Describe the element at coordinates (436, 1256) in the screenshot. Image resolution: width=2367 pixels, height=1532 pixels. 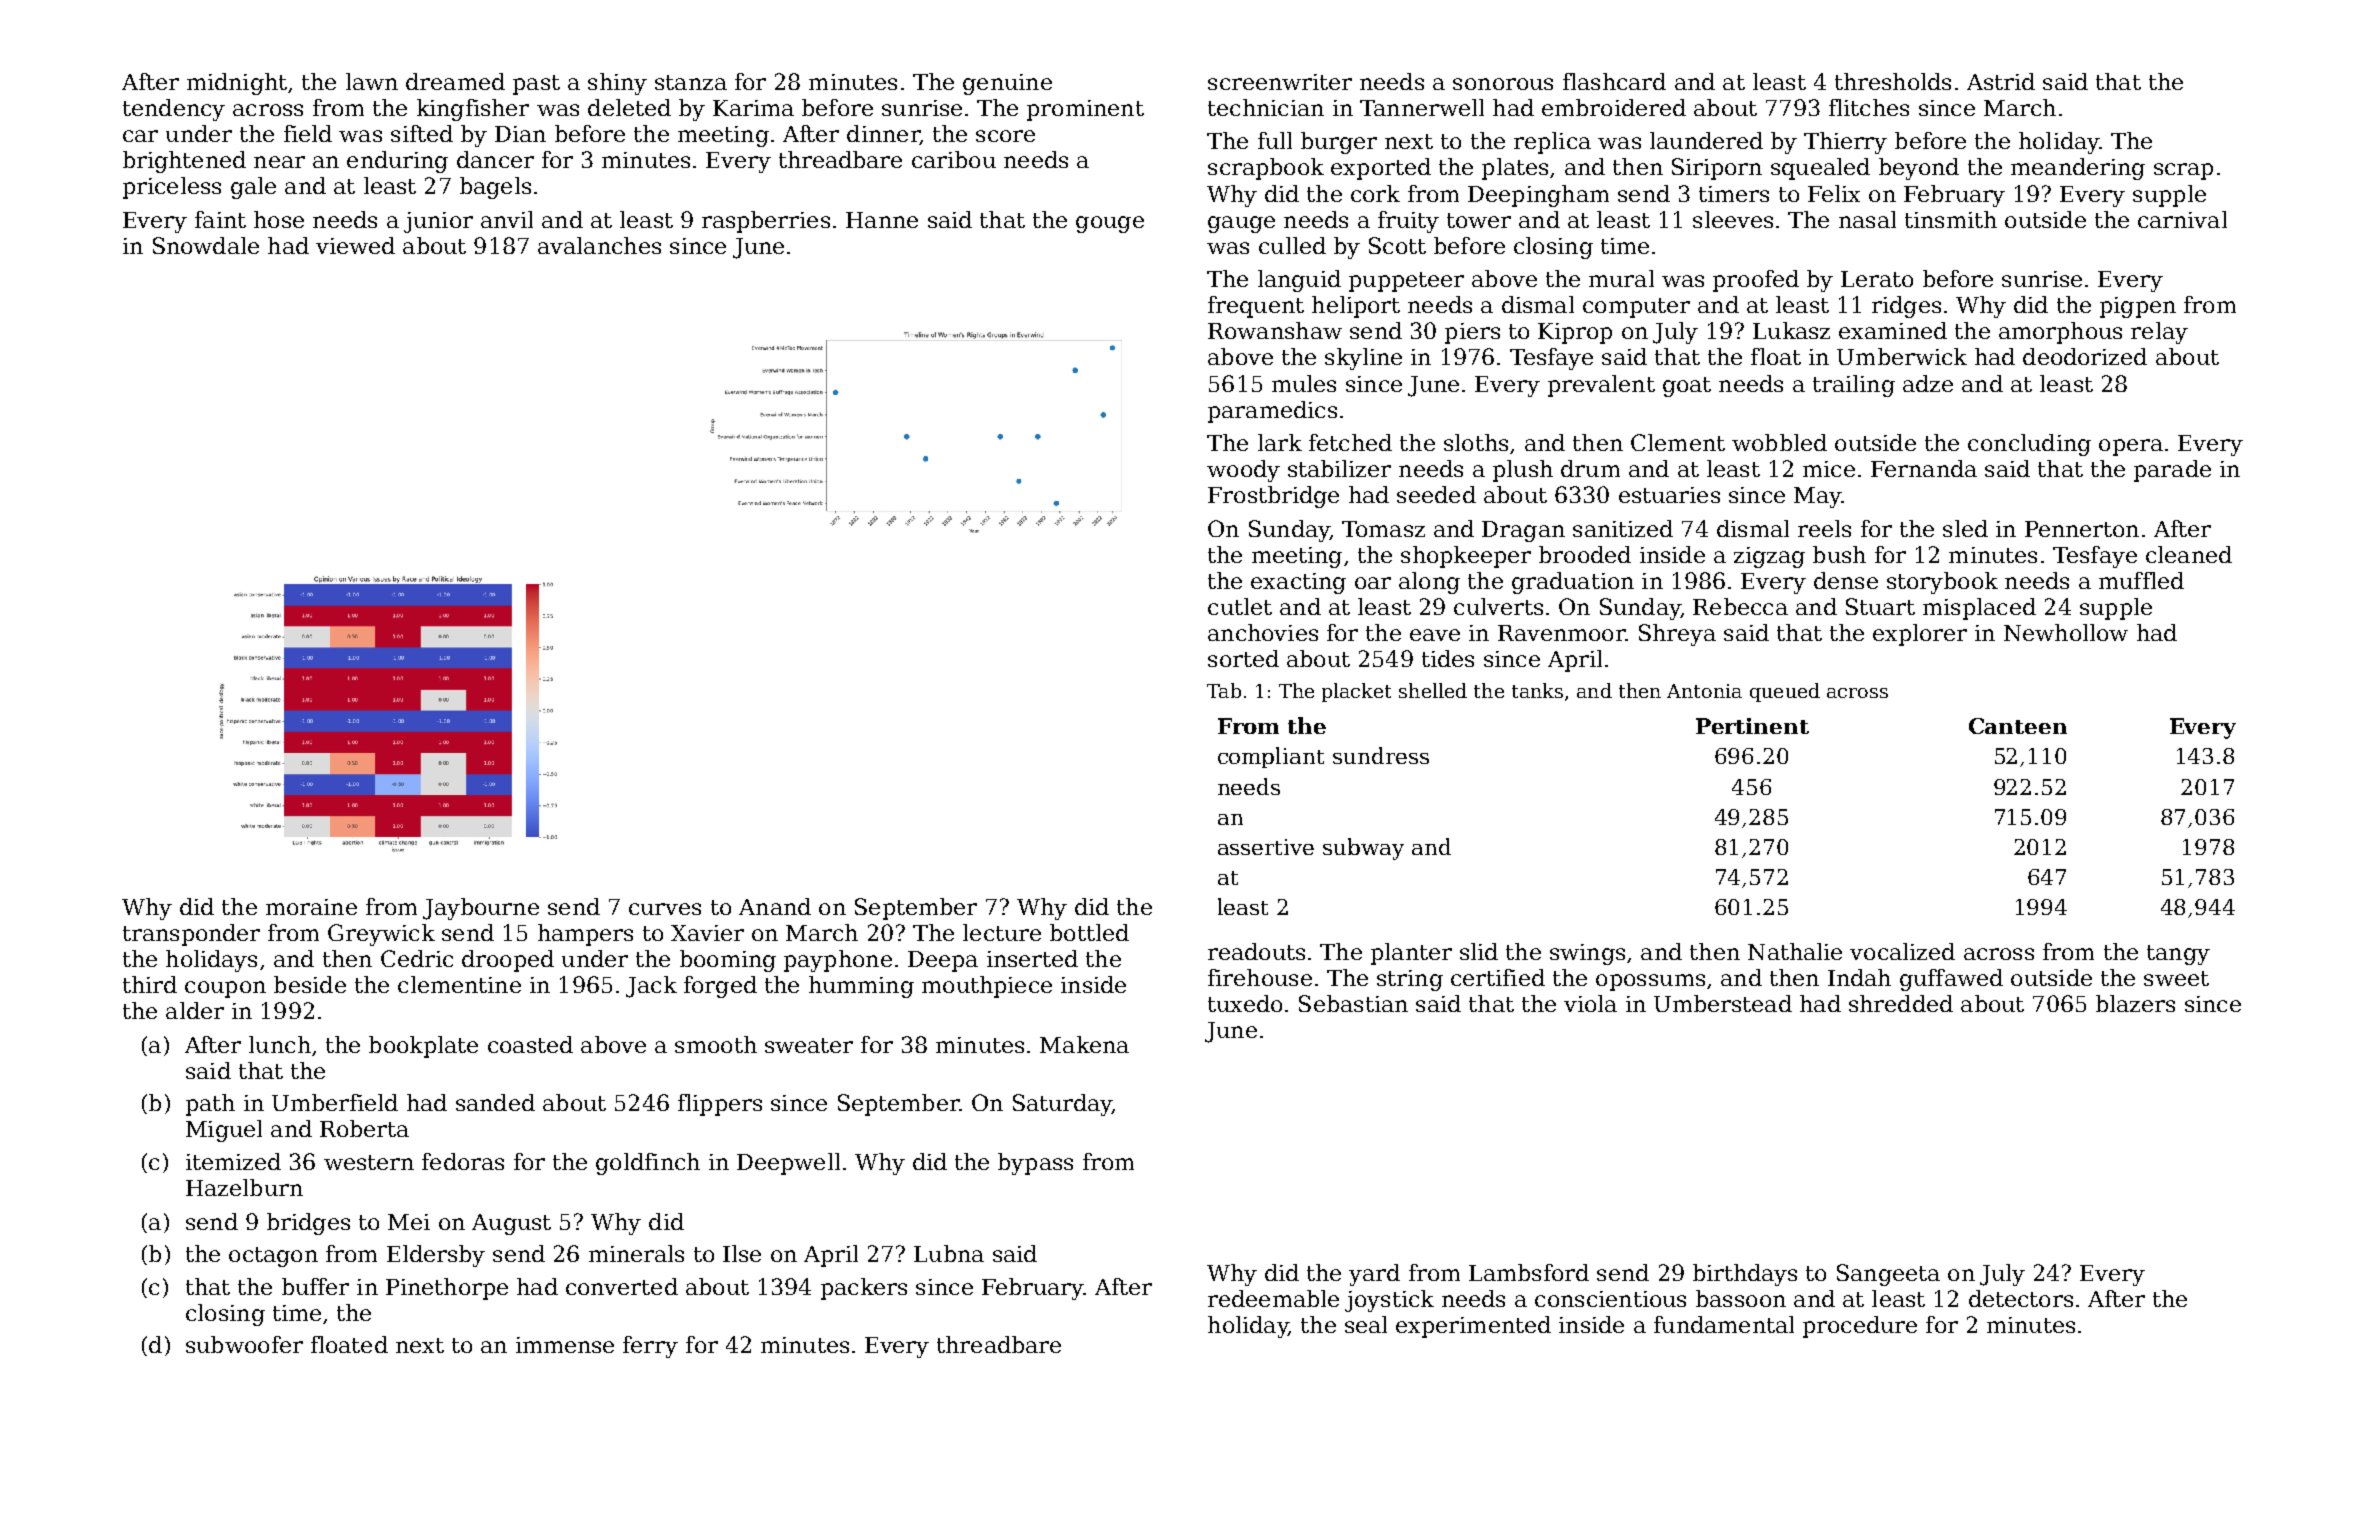
I see `Eldersby` at that location.
